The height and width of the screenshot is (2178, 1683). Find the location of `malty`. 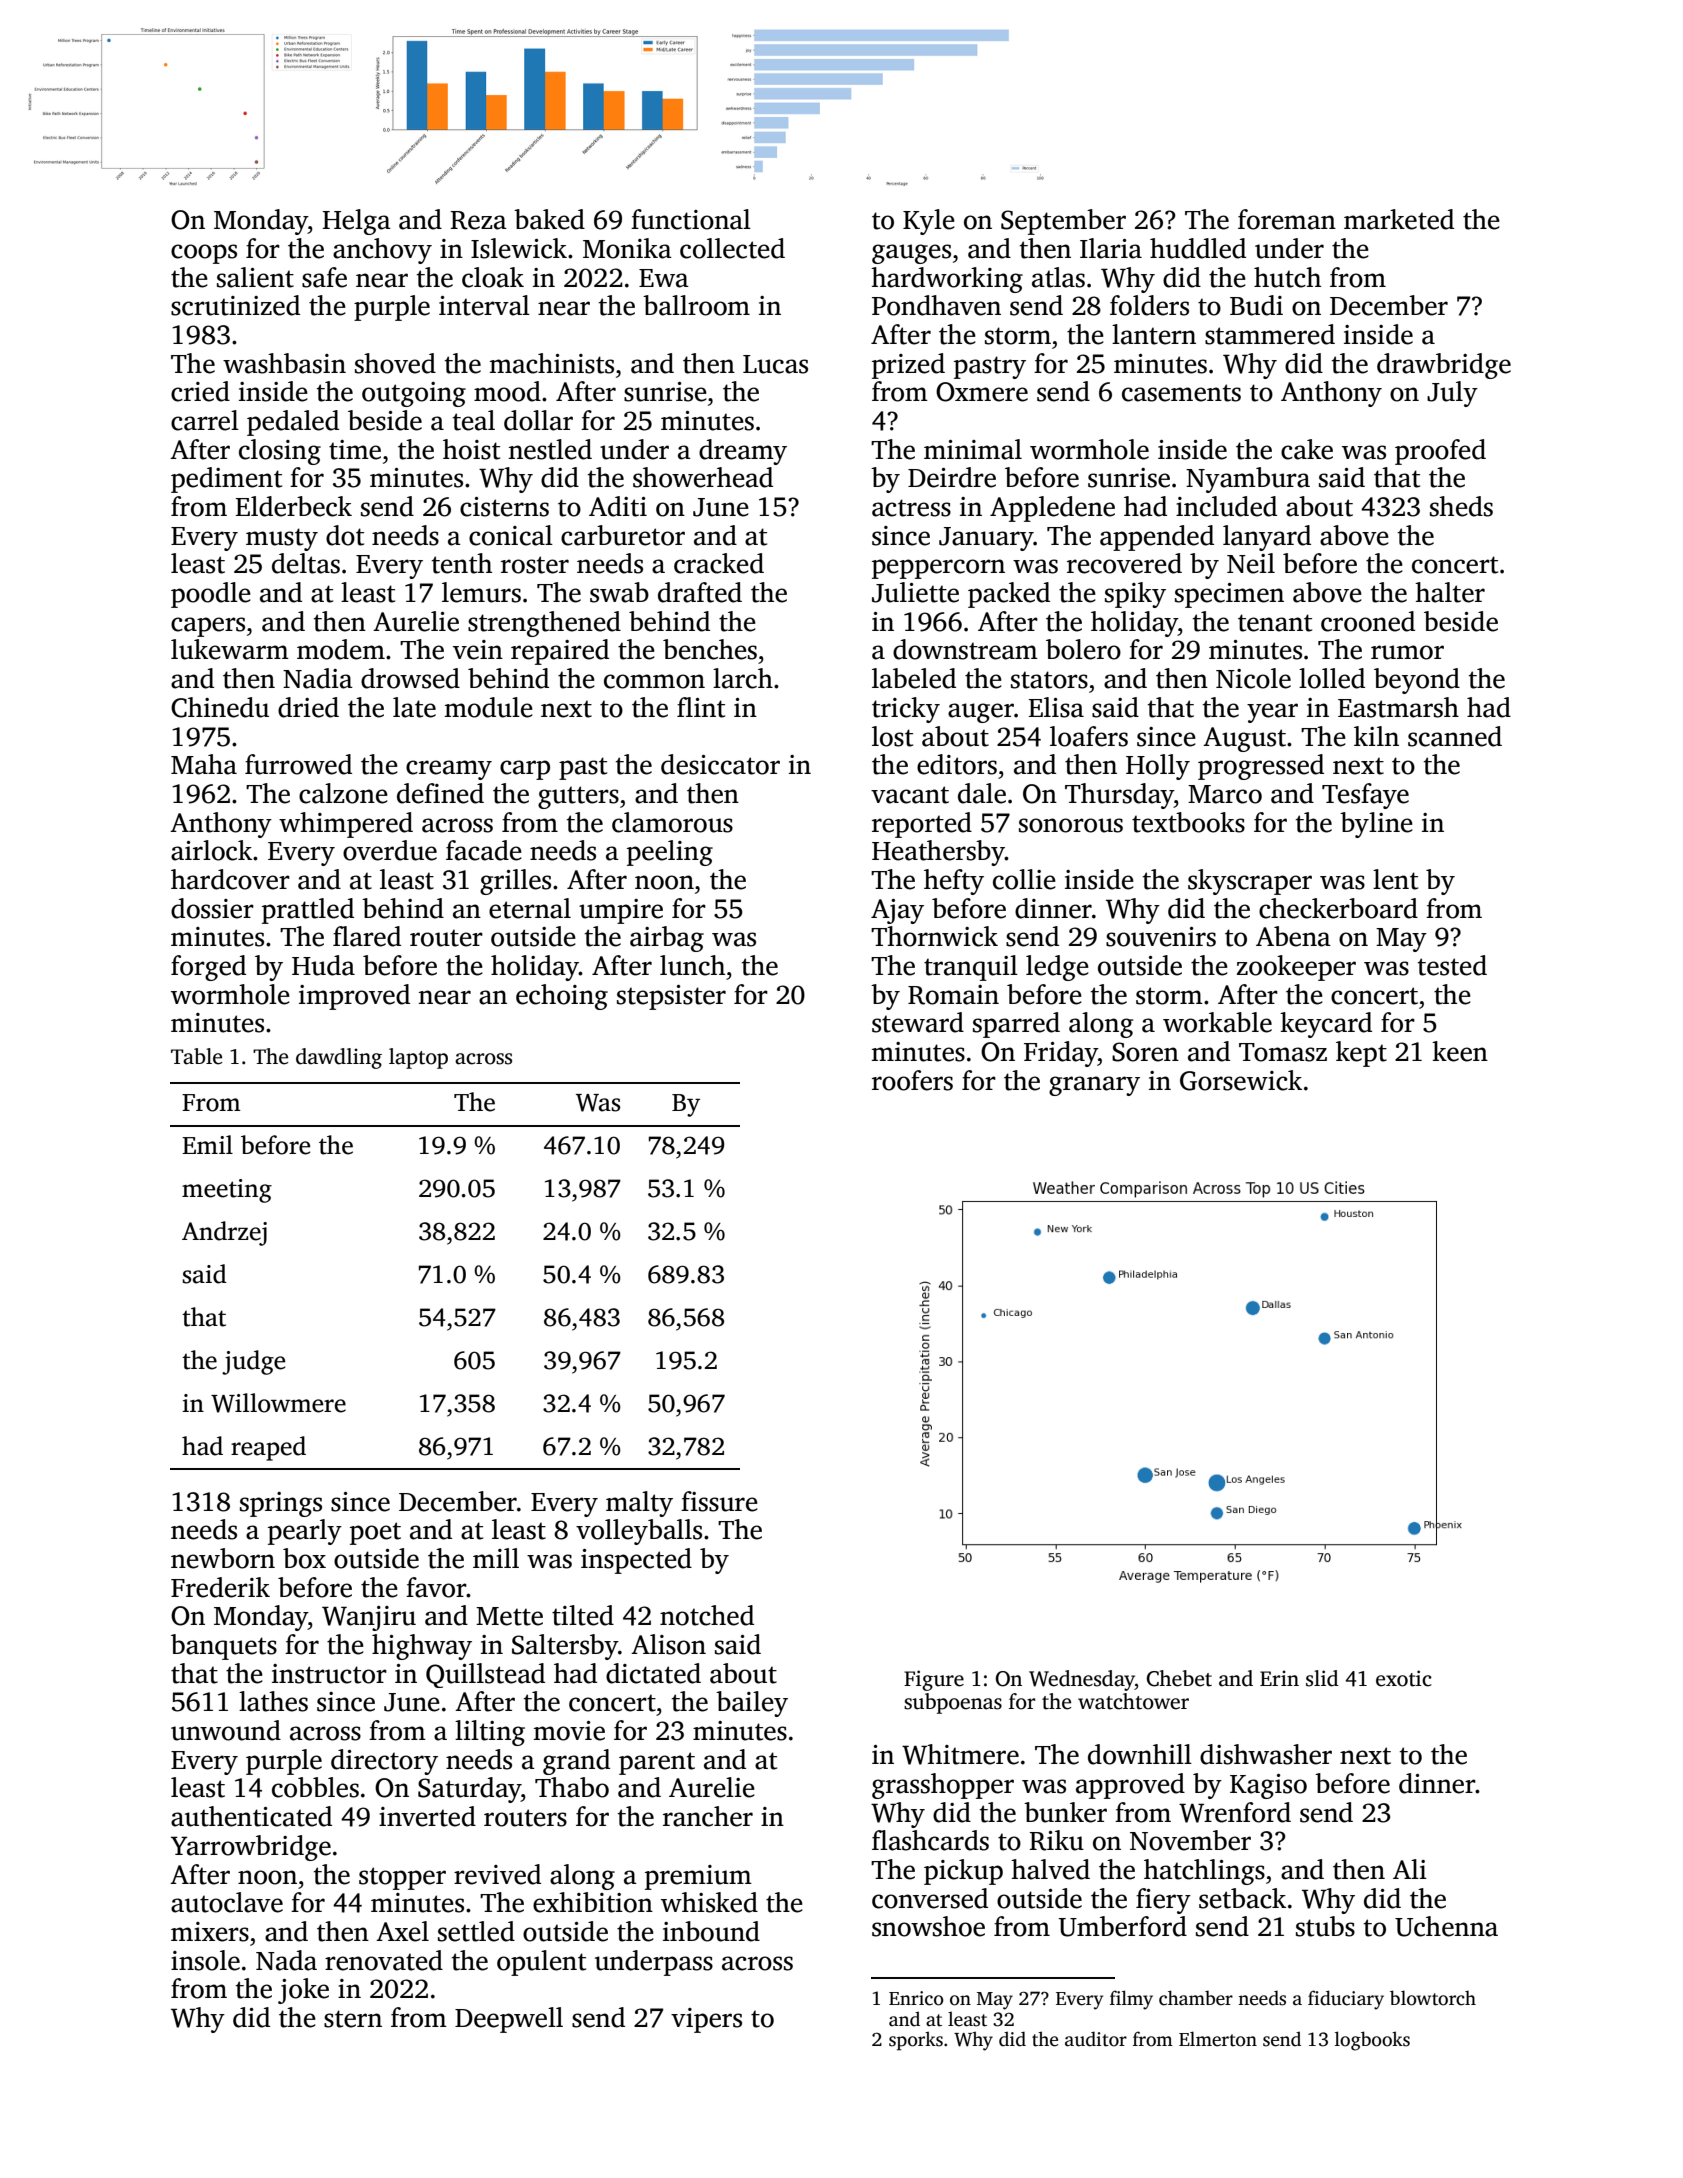

malty is located at coordinates (639, 1504).
